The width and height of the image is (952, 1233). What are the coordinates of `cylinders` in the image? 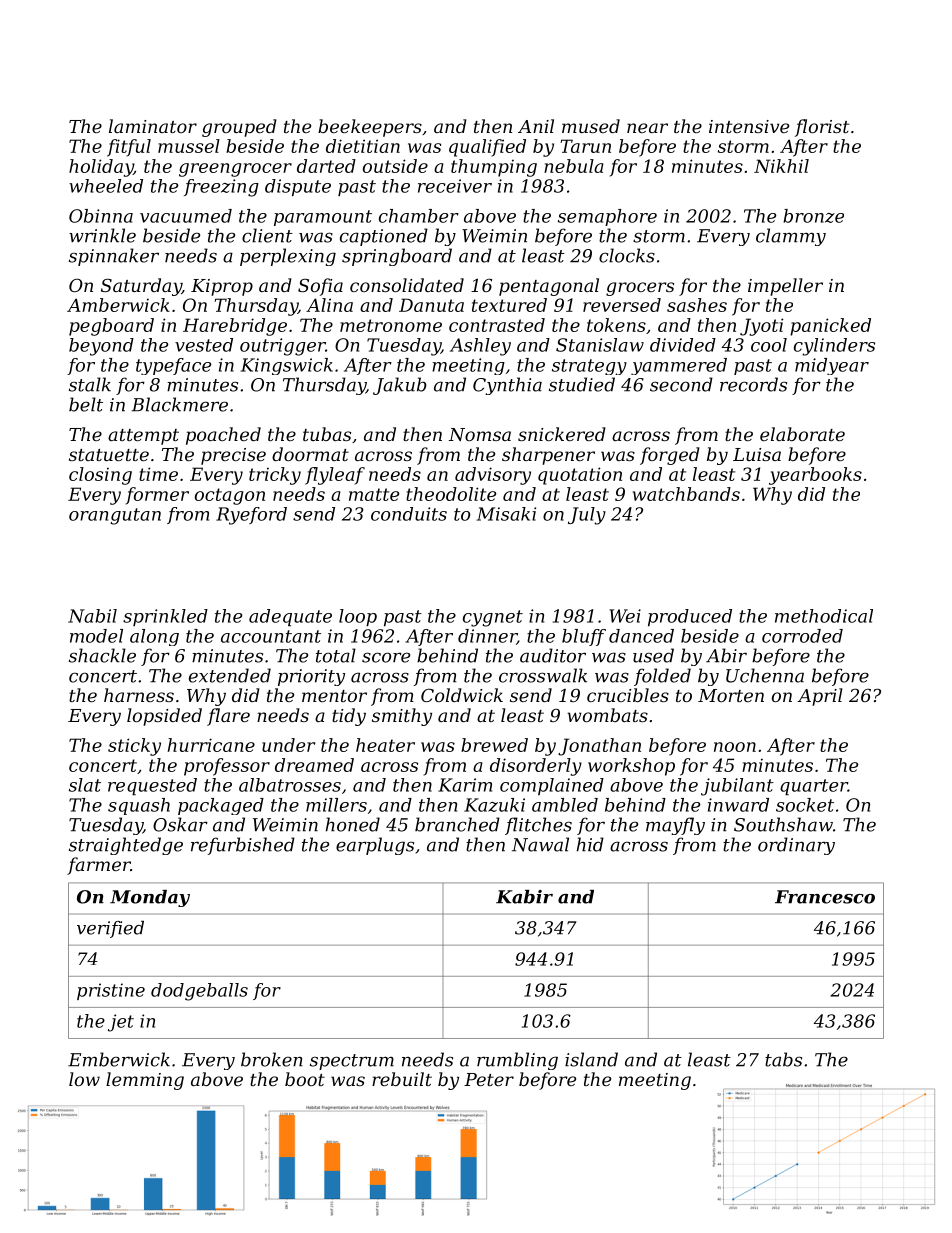 It's located at (834, 347).
